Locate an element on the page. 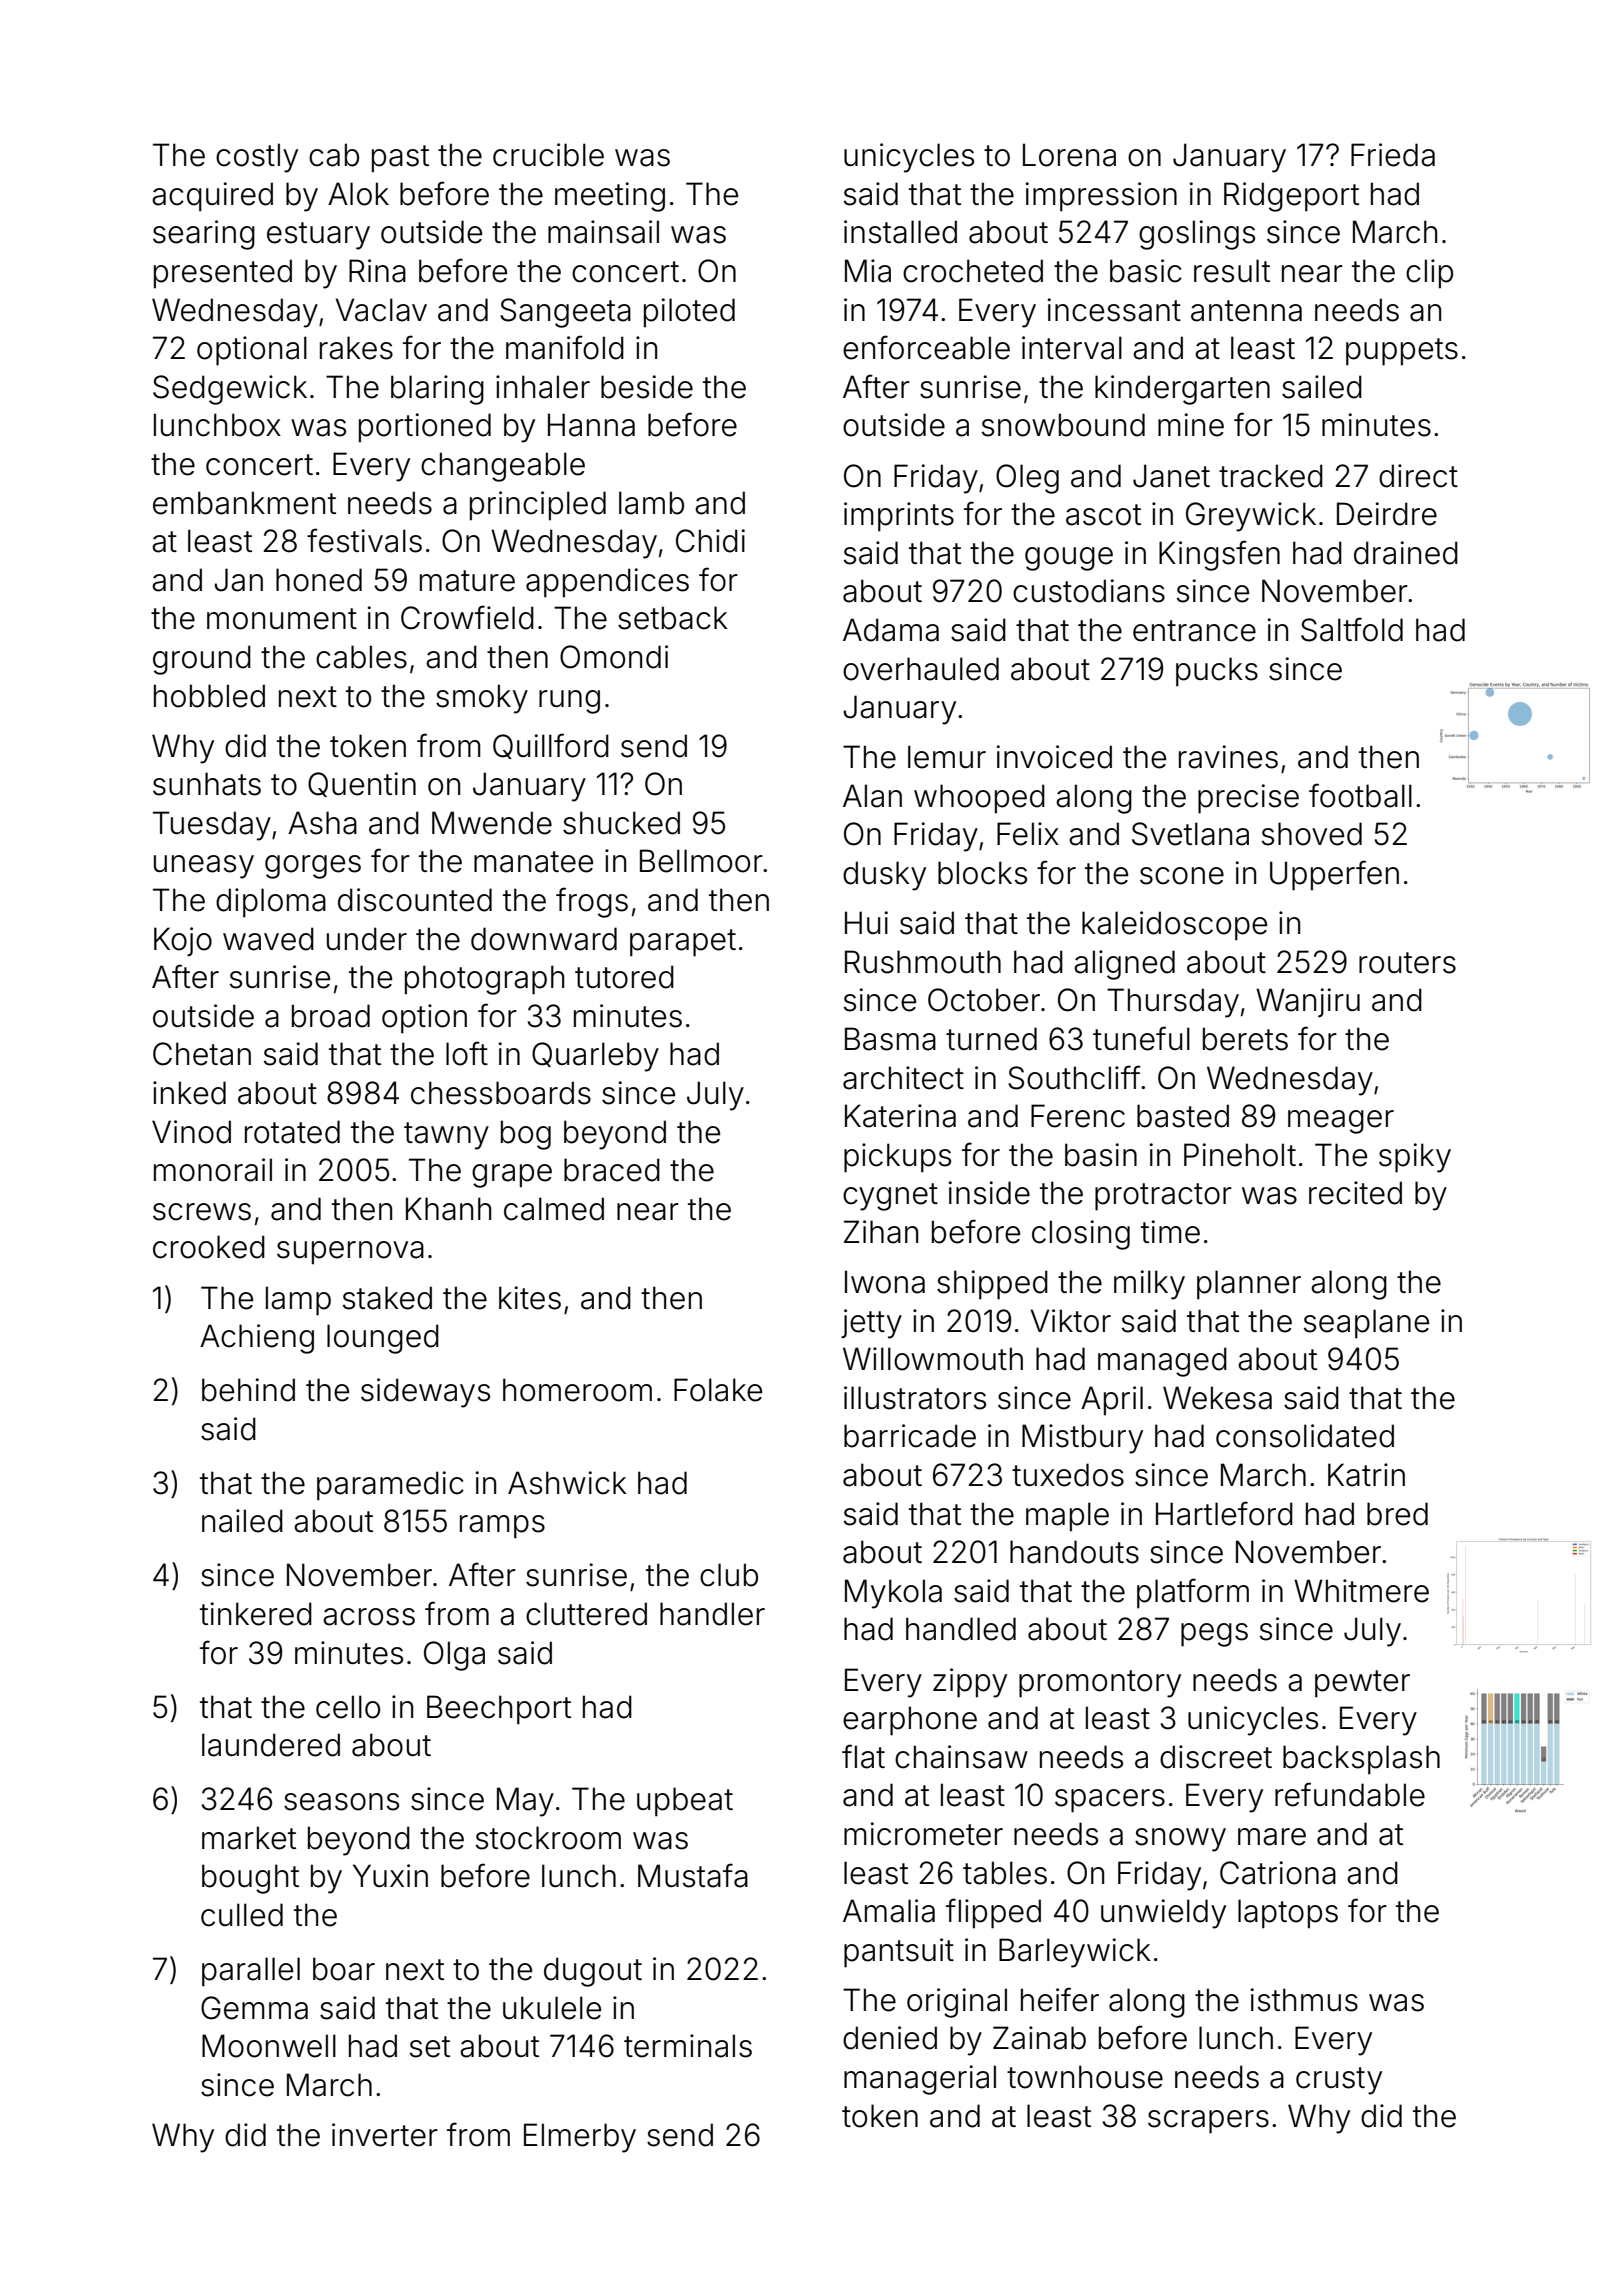 This document has height=2292, width=1620. barricade is located at coordinates (910, 1436).
